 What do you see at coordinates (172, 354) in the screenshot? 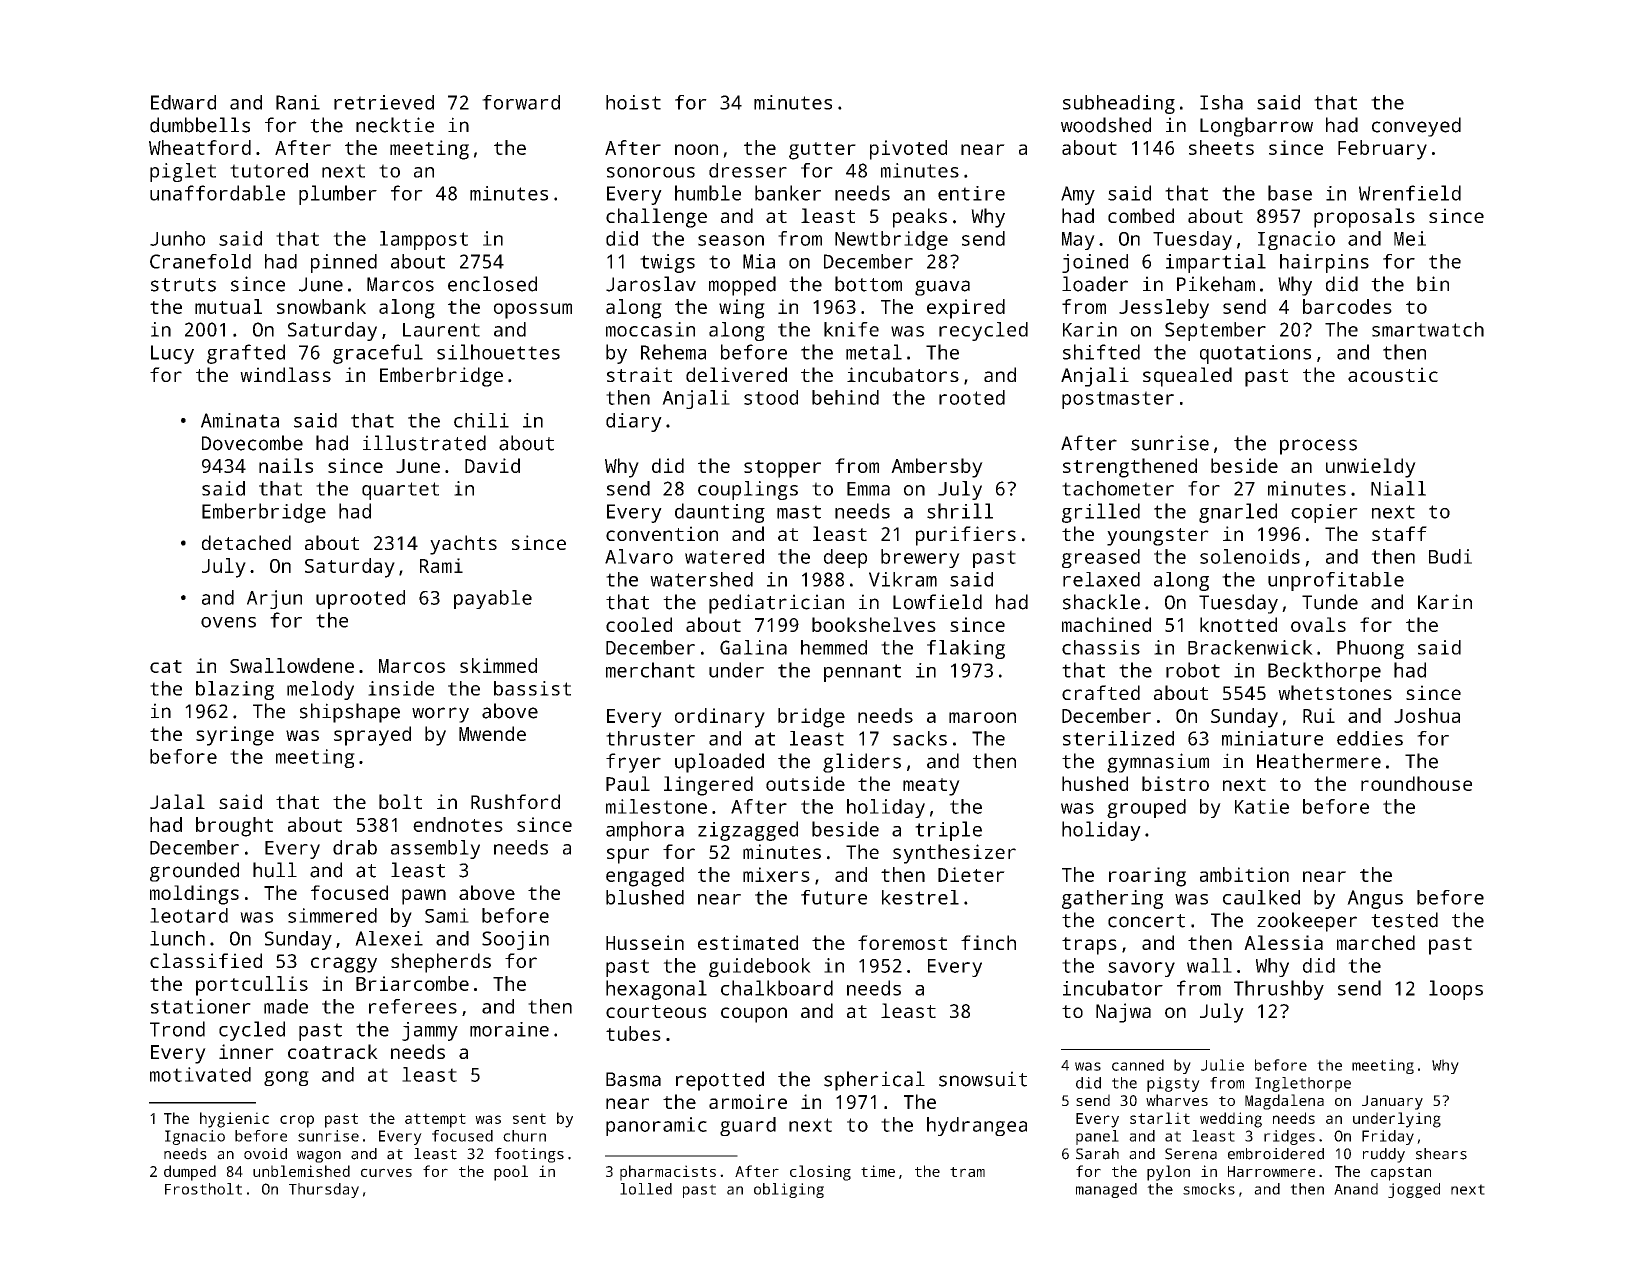
I see `Lucy` at bounding box center [172, 354].
